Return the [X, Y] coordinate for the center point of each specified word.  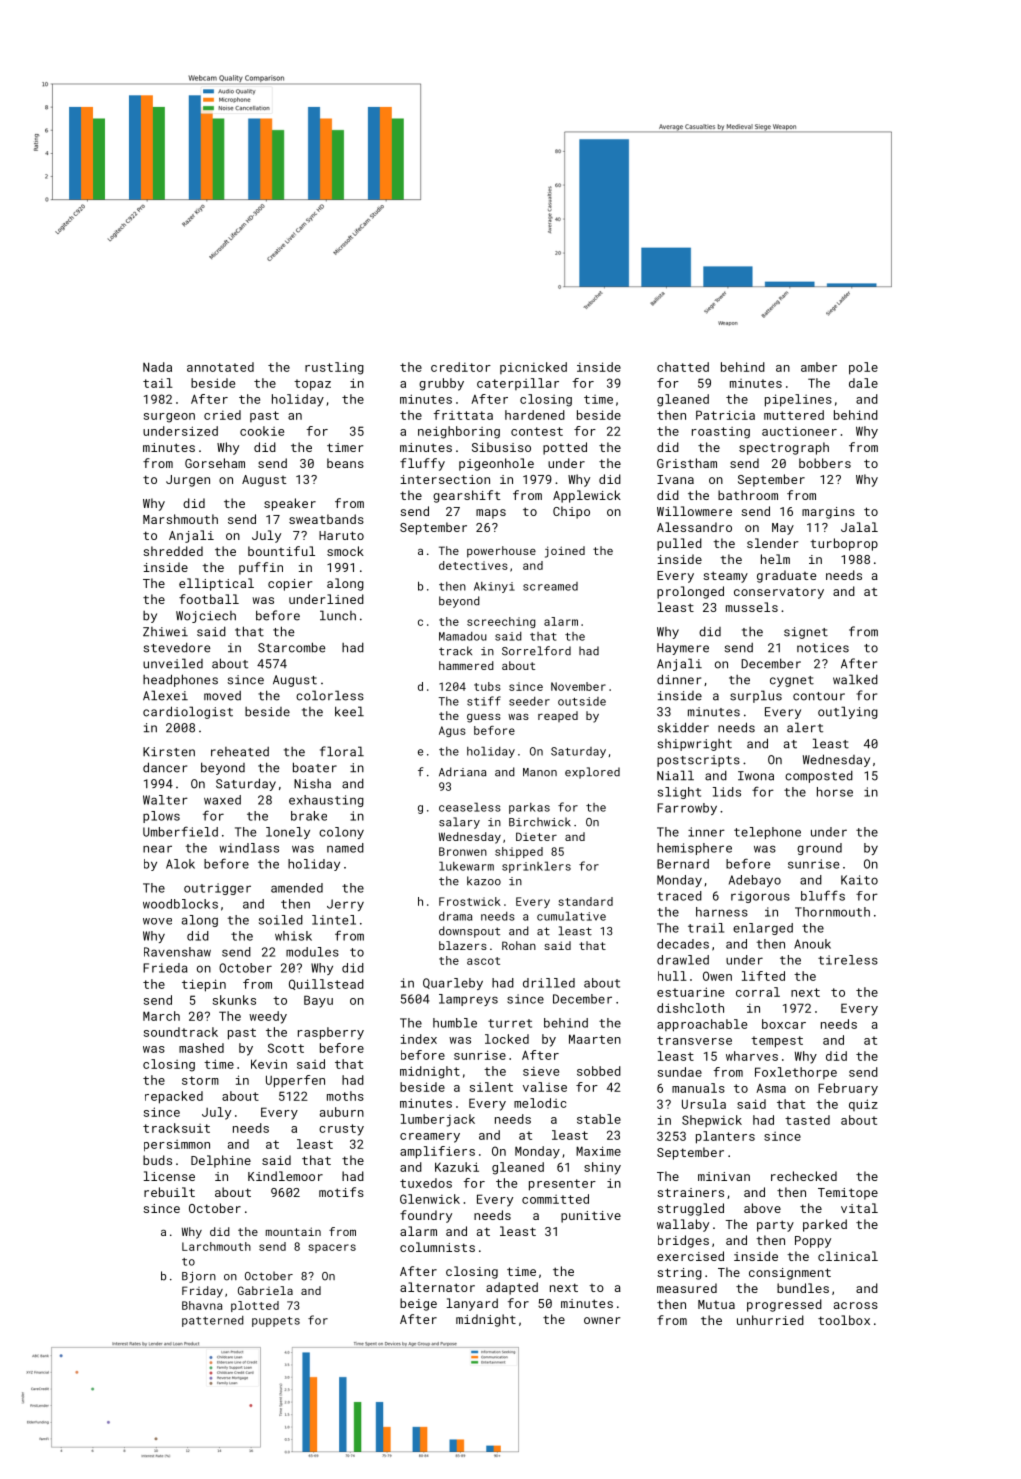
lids [727, 792]
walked [855, 679]
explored [592, 773]
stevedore [176, 647]
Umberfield [180, 831]
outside [582, 701]
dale [863, 383]
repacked [174, 1097]
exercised [690, 1256]
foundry [426, 1216]
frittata [463, 415]
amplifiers [437, 1152]
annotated [220, 367]
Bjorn [199, 1277]
